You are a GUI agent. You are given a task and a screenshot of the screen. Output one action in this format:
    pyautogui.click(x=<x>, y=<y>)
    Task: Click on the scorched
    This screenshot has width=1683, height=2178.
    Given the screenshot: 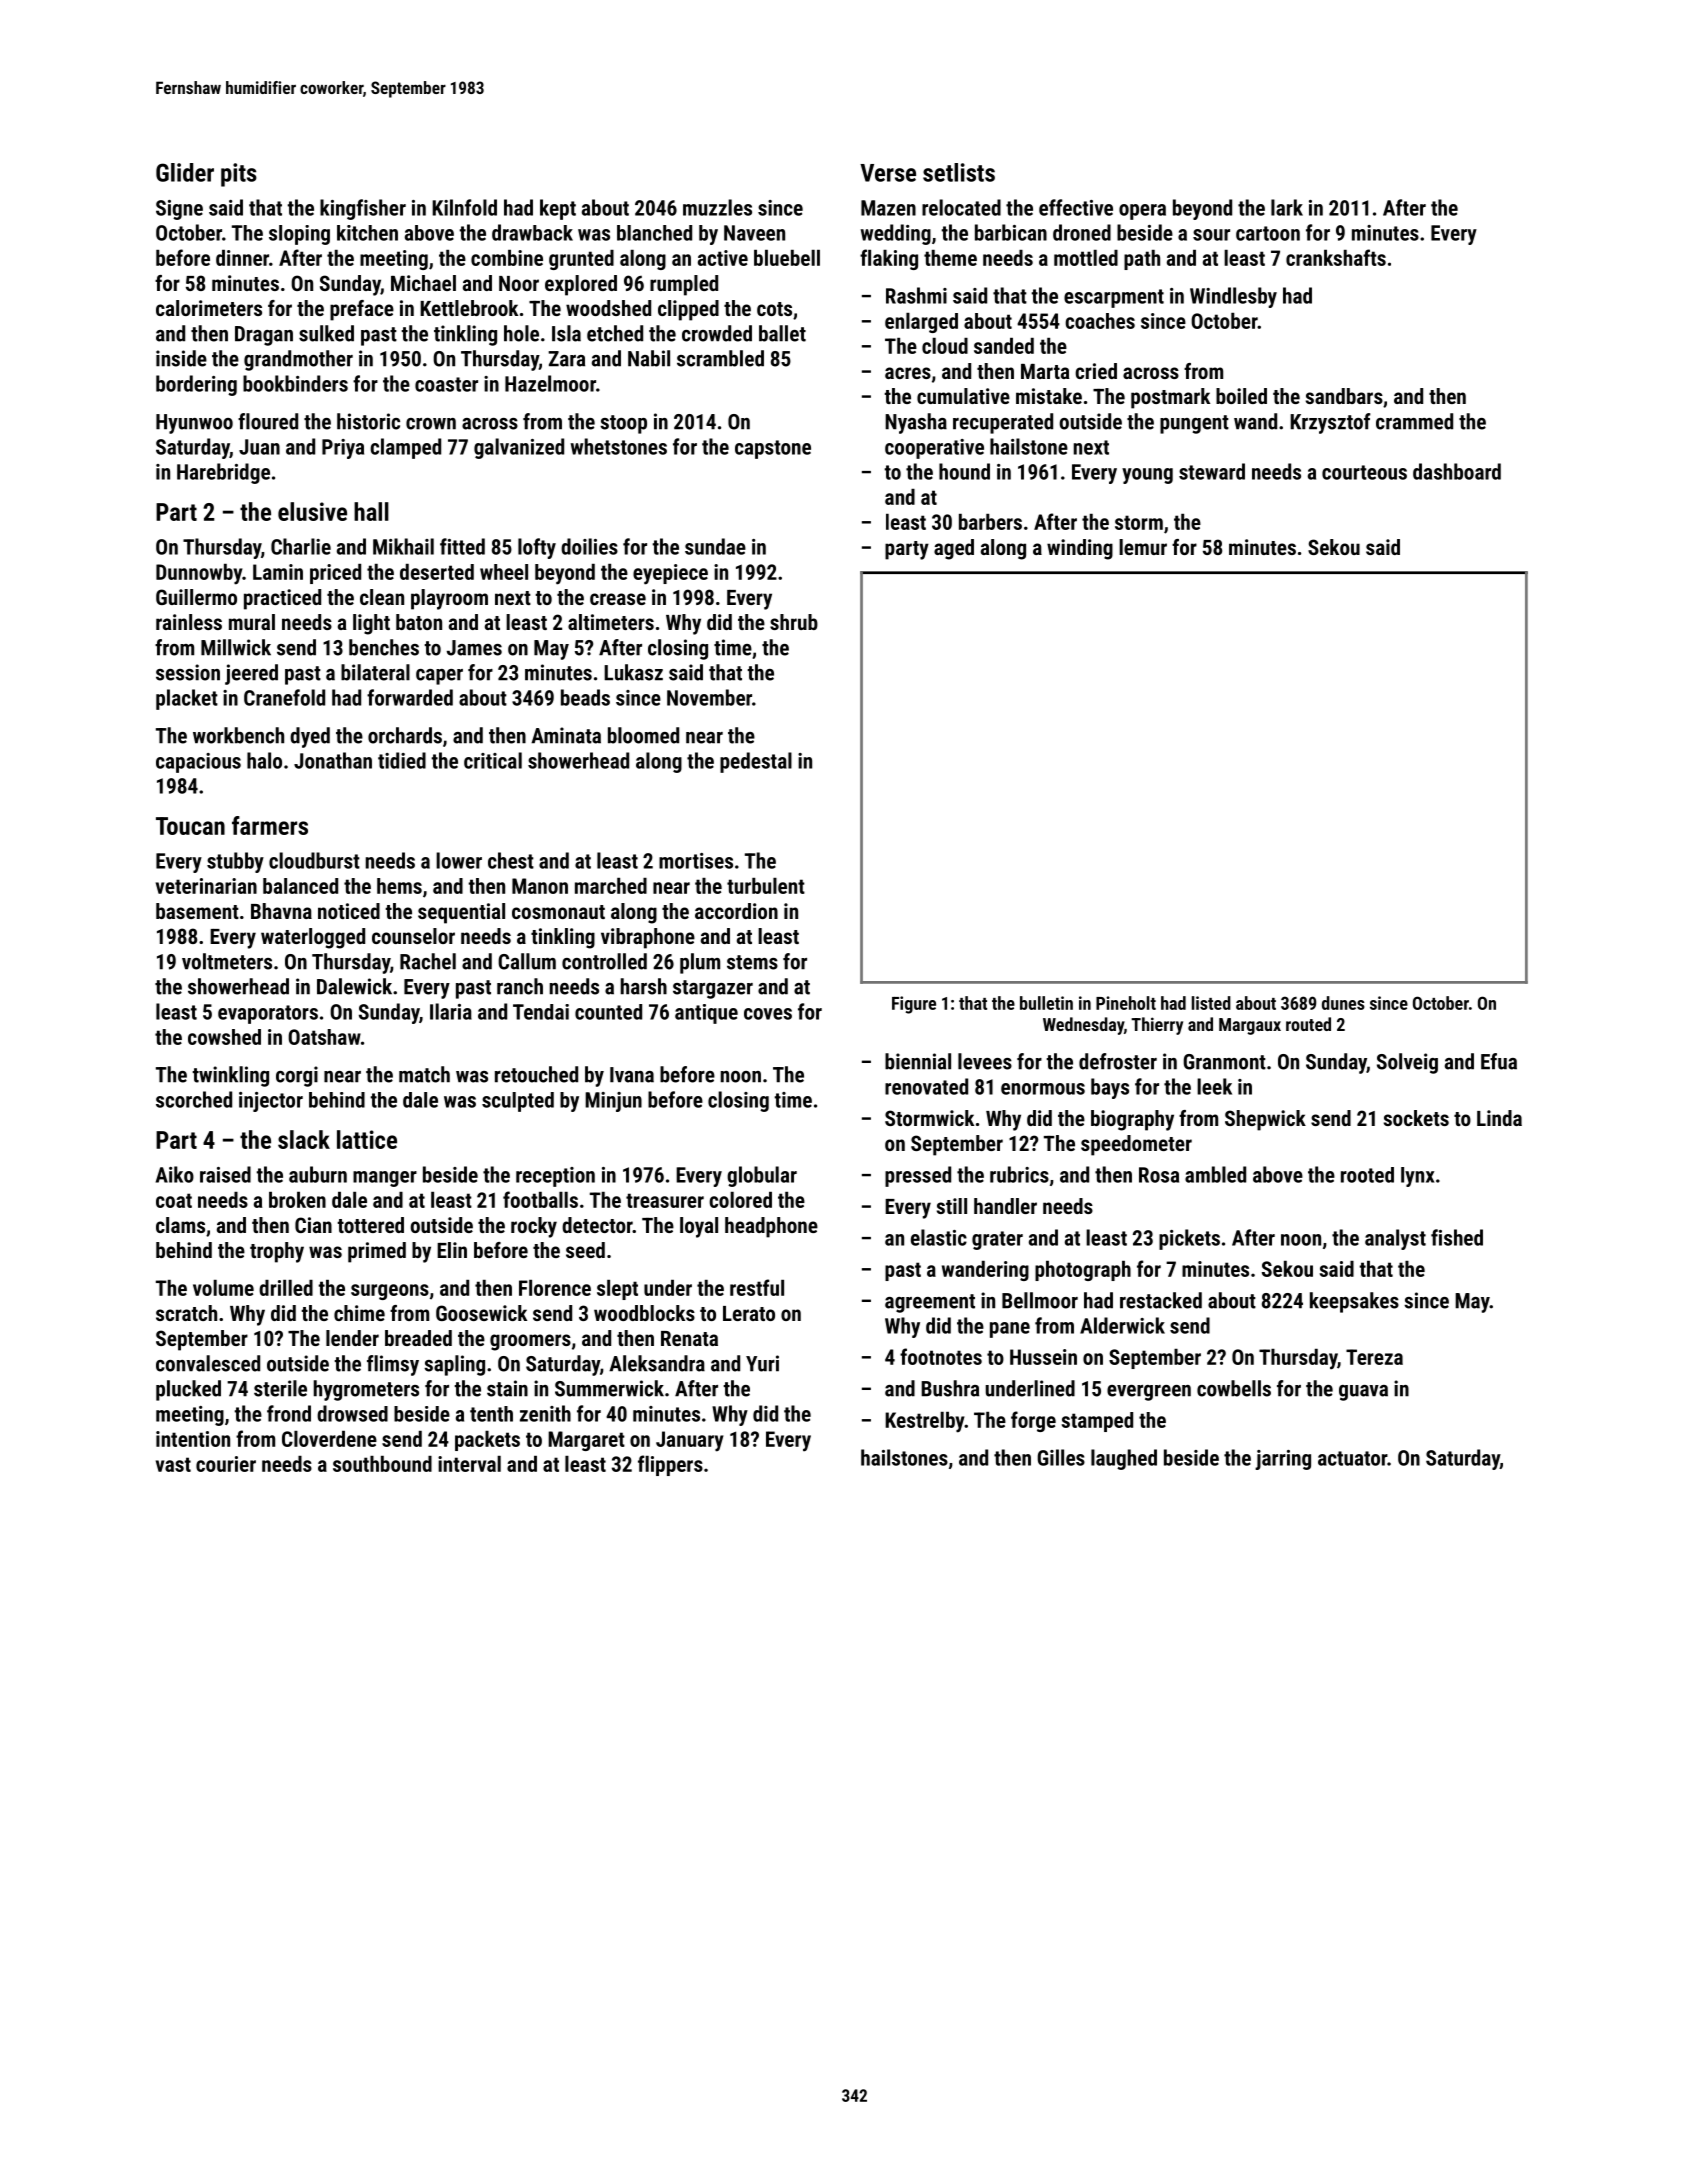 What is the action you would take?
    pyautogui.click(x=194, y=1099)
